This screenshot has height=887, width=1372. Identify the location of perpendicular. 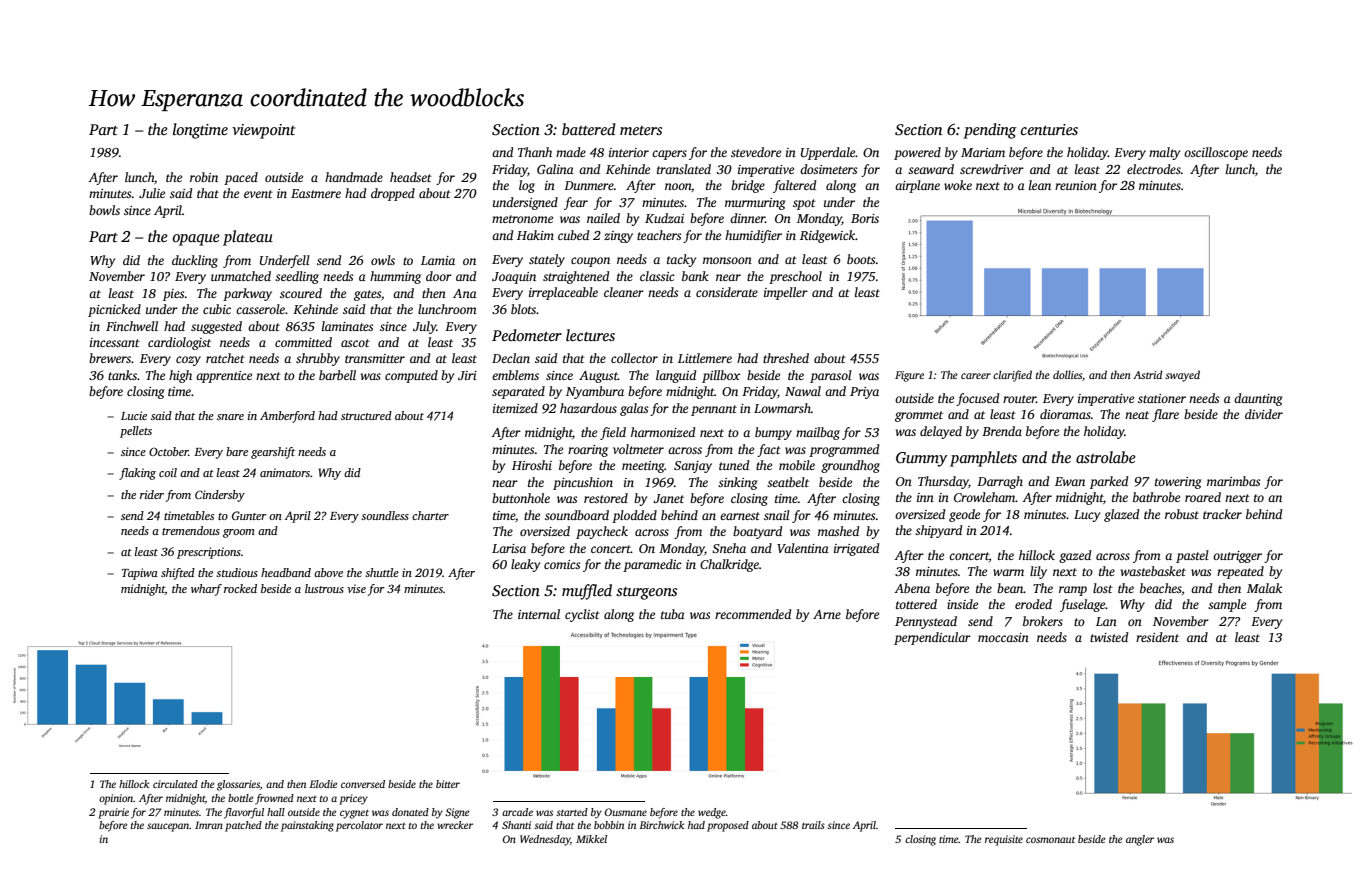
(932, 638).
